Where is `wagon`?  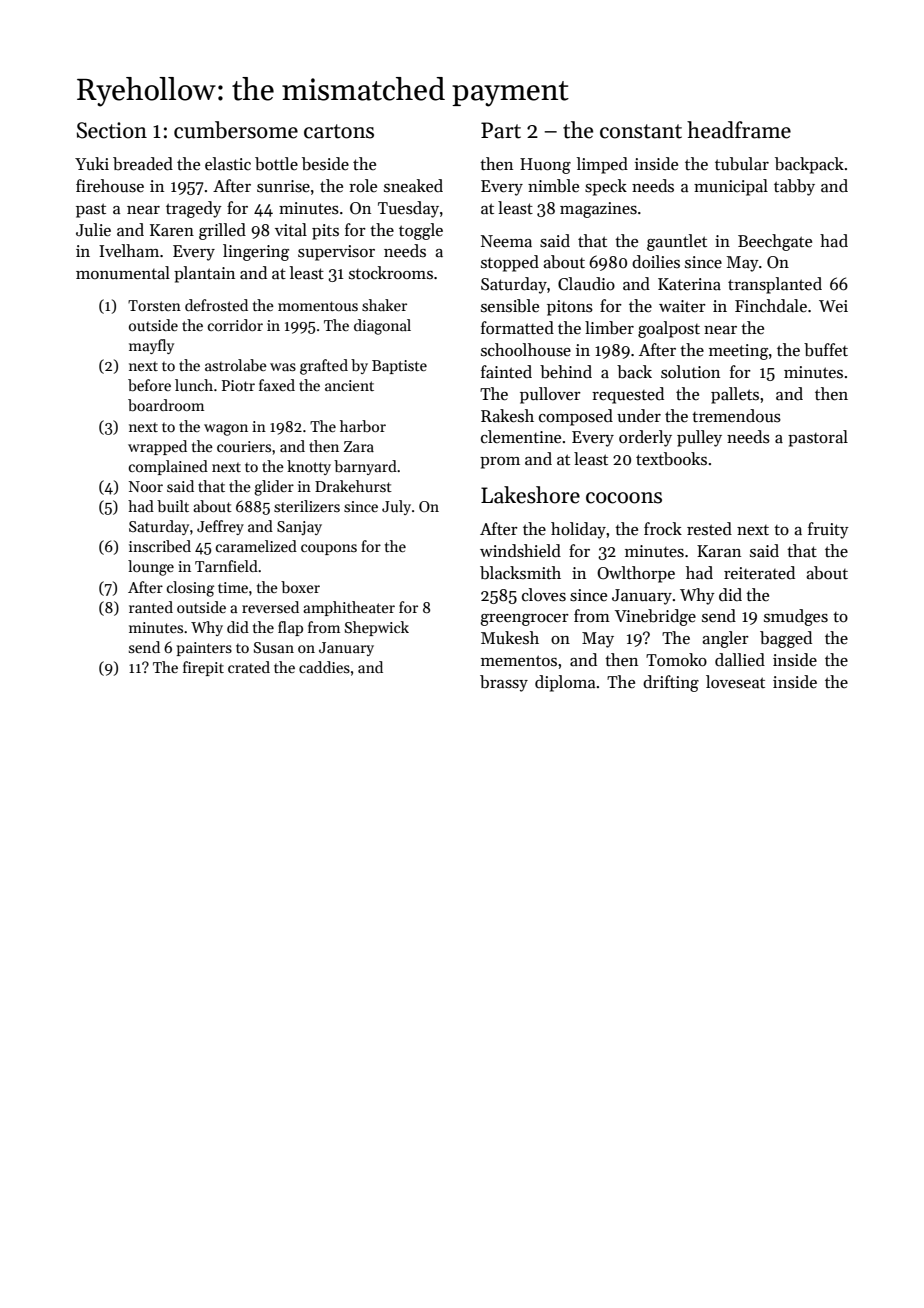 wagon is located at coordinates (226, 430).
